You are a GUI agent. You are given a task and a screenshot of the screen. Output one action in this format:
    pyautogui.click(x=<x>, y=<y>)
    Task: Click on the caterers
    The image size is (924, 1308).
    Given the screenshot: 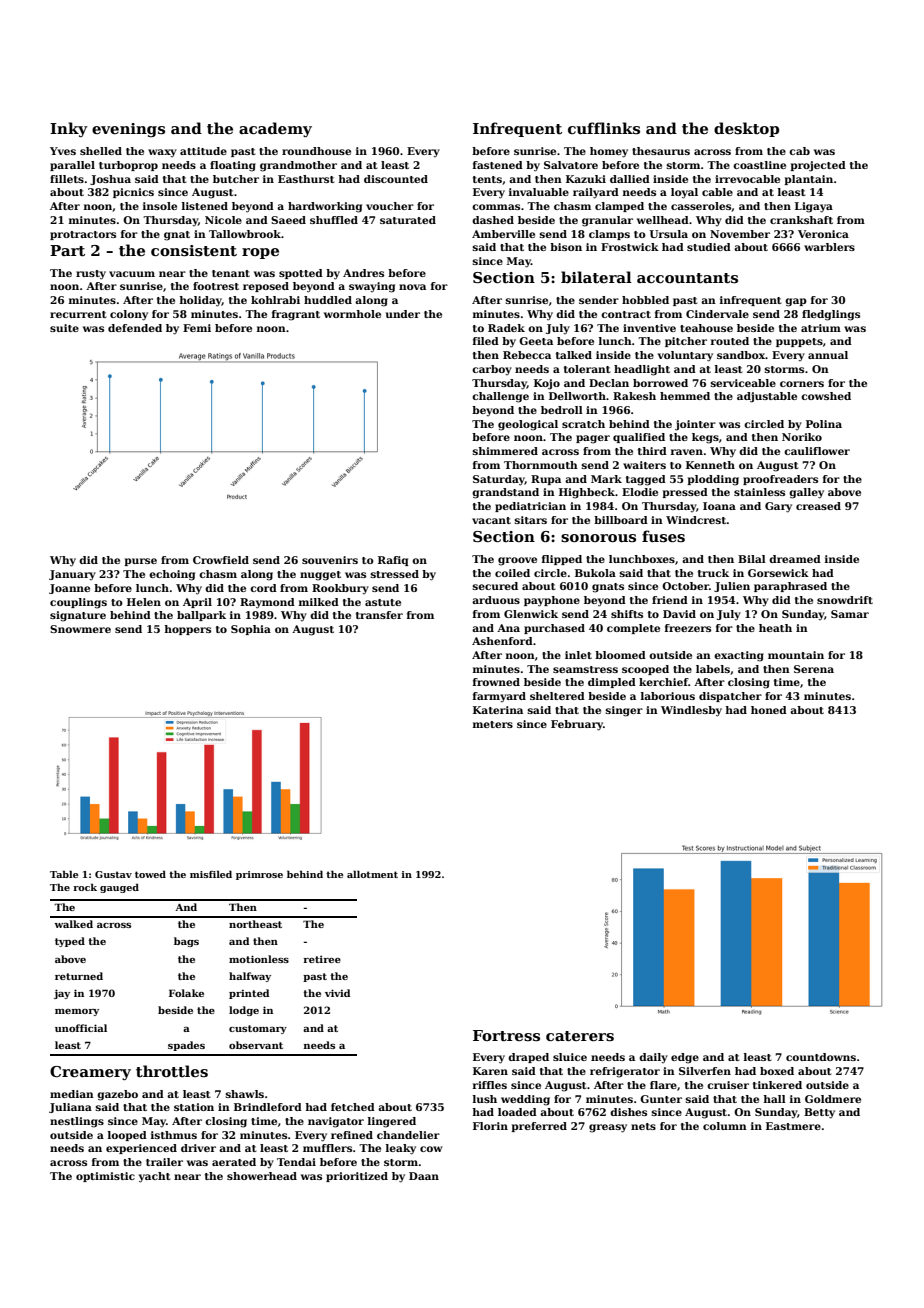 What is the action you would take?
    pyautogui.click(x=580, y=1036)
